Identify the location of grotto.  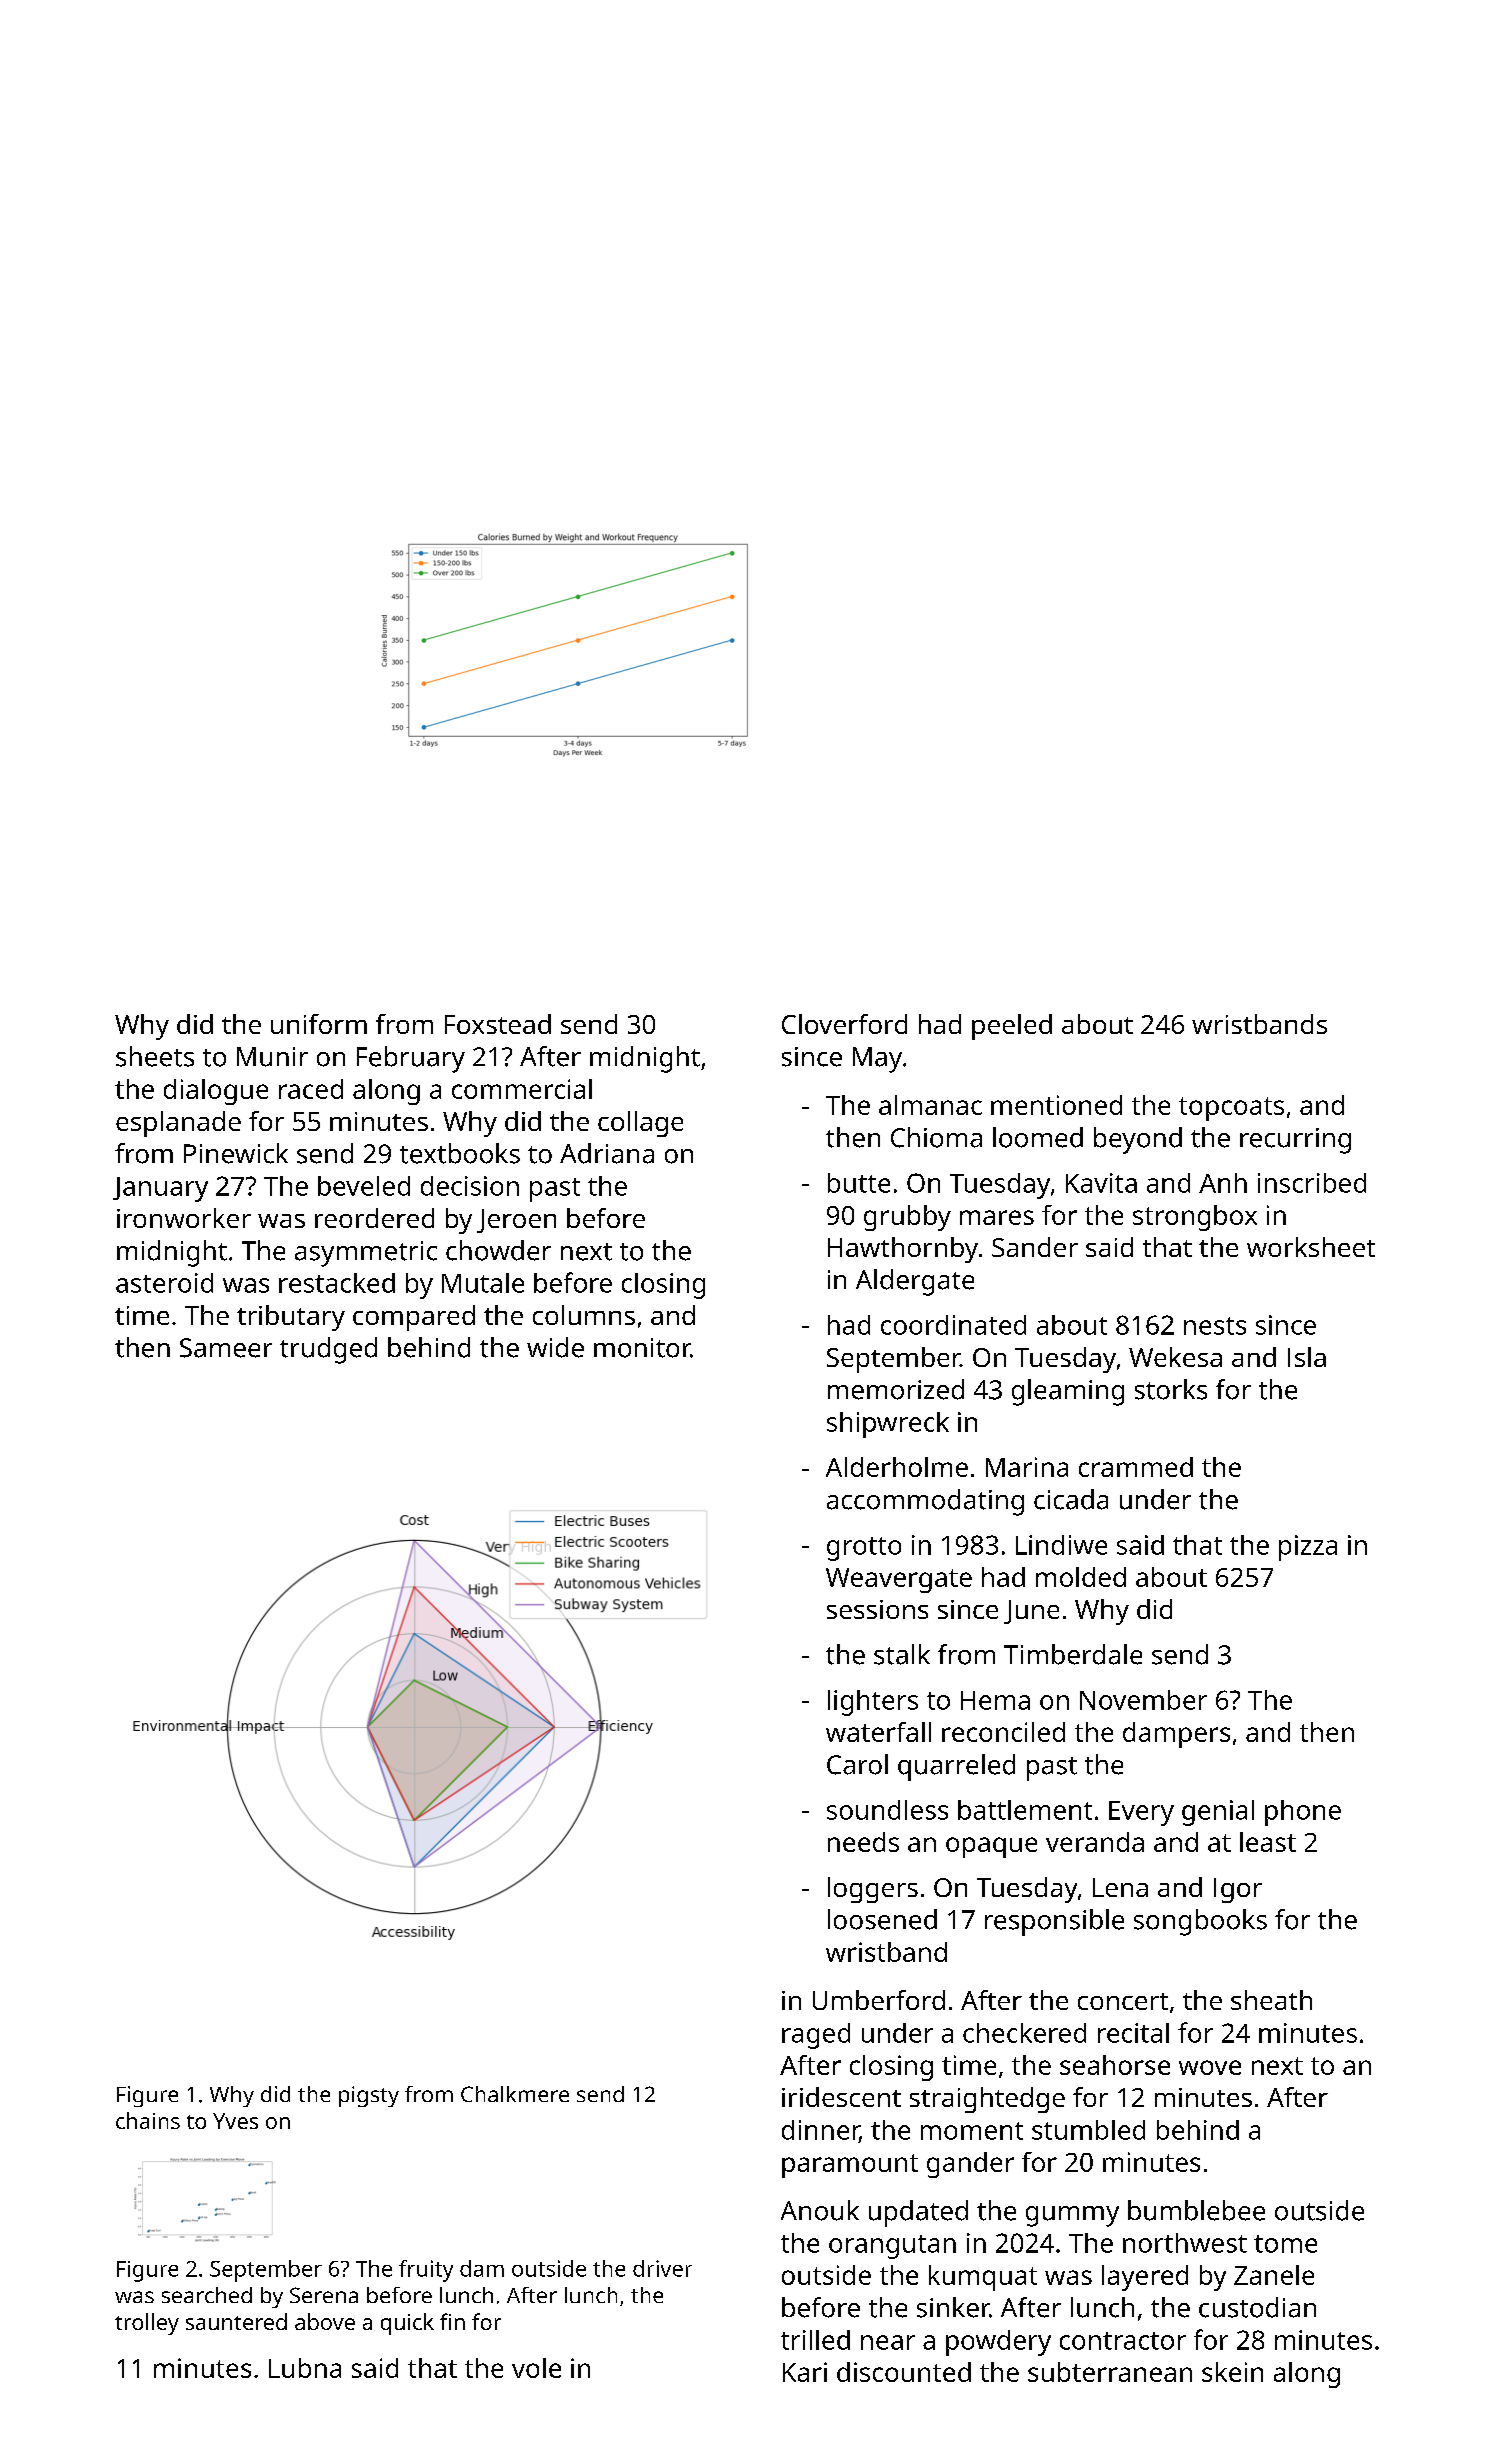
(864, 1549).
